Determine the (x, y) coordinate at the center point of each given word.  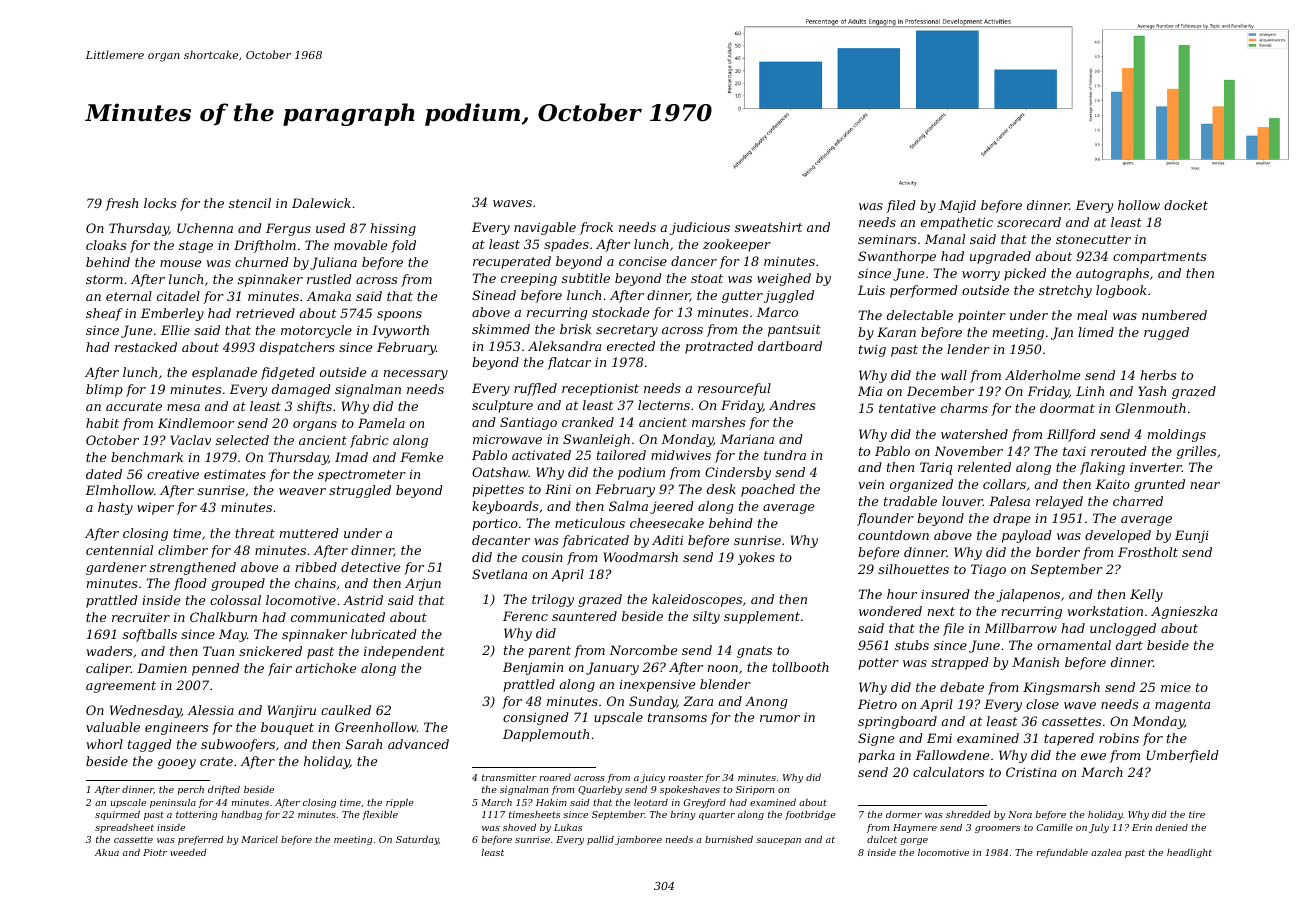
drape (1012, 519)
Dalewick (321, 203)
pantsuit (794, 331)
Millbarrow (1020, 628)
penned (215, 669)
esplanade (224, 373)
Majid (957, 206)
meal (1092, 315)
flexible (380, 815)
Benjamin (533, 668)
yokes (756, 558)
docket (1186, 205)
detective (370, 567)
